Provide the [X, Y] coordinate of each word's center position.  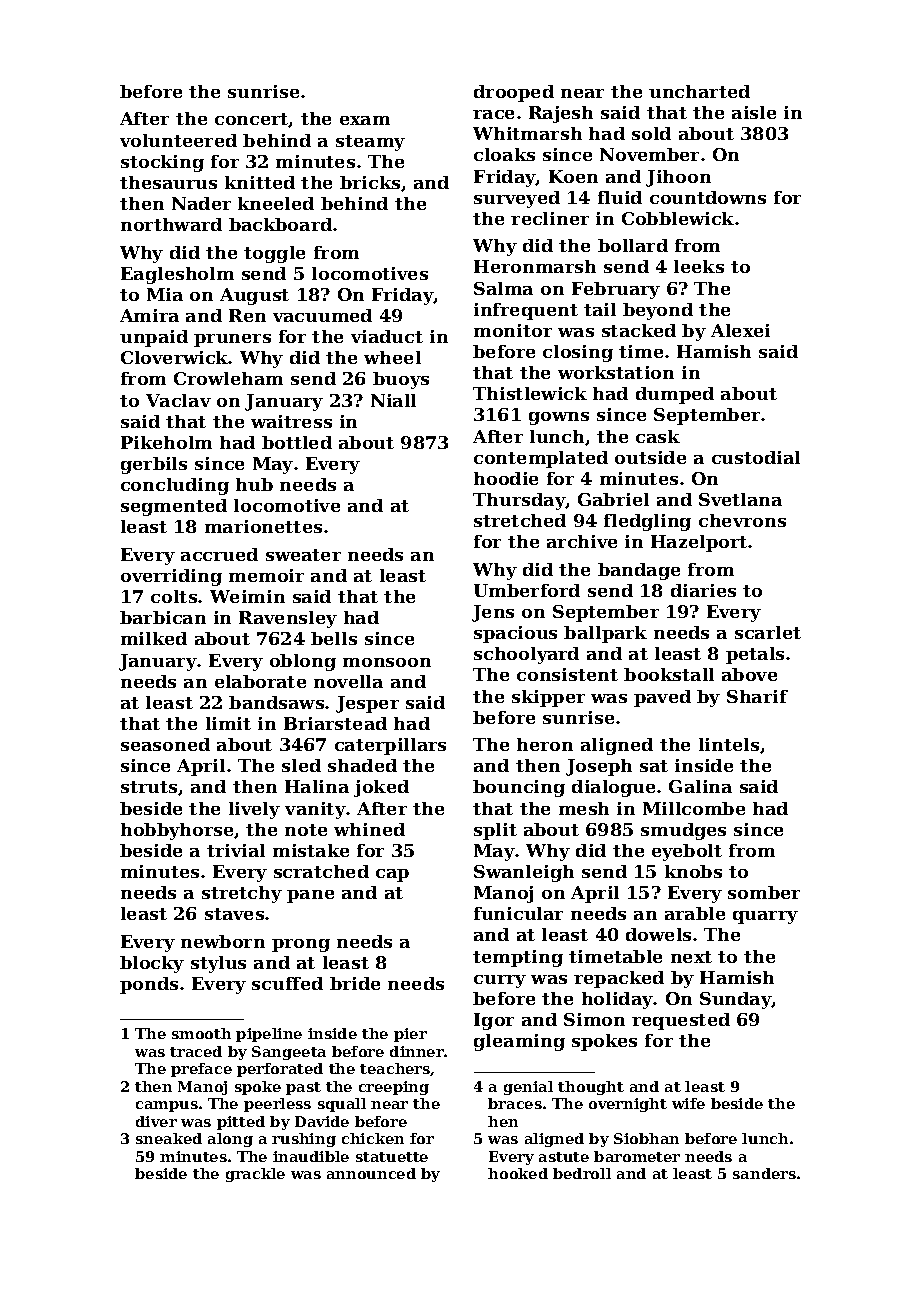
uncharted [699, 91]
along [230, 1140]
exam [365, 120]
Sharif [757, 696]
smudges [683, 831]
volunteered [178, 140]
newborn [223, 941]
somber [764, 892]
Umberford [527, 590]
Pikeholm [166, 442]
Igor [494, 1021]
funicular [518, 913]
